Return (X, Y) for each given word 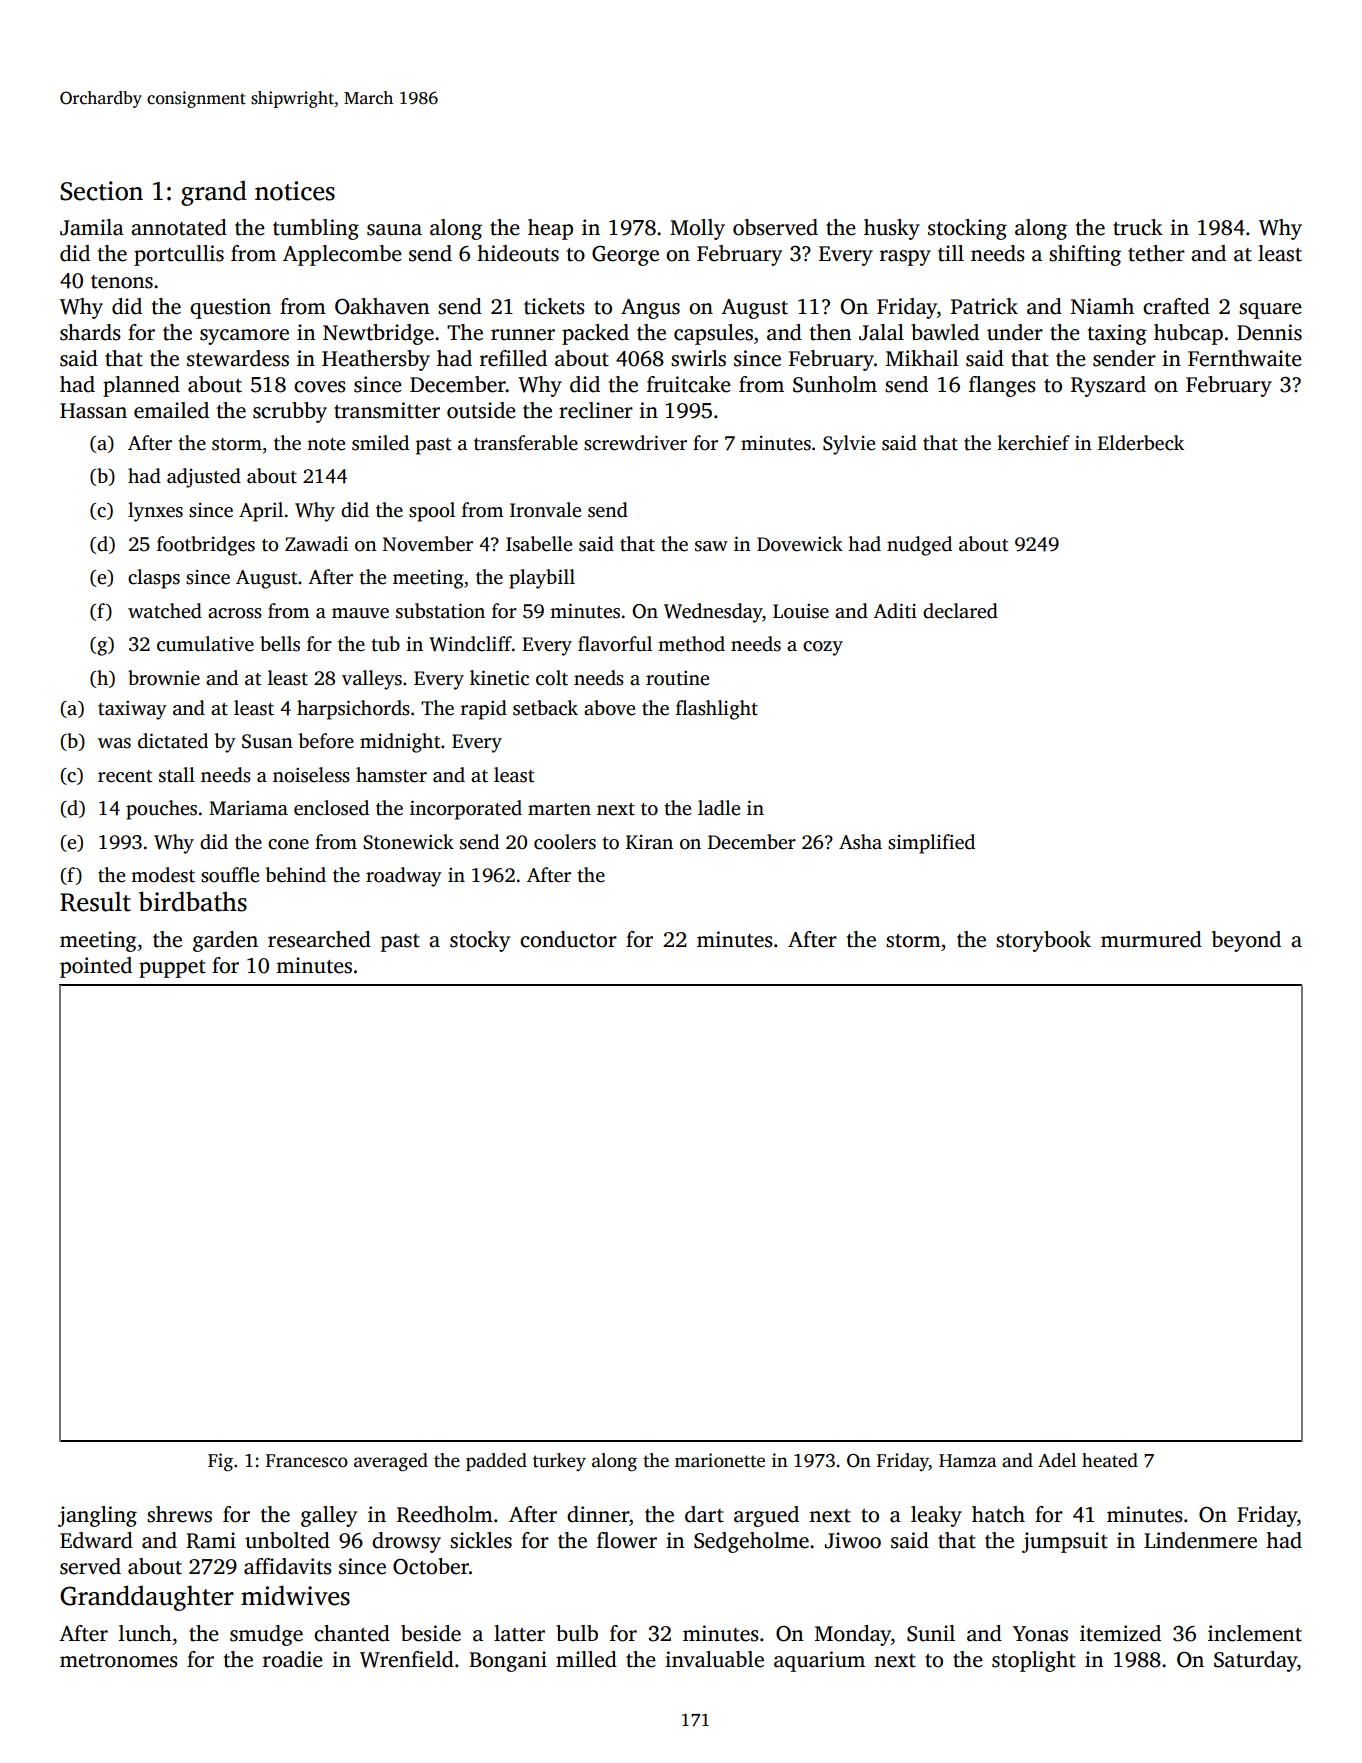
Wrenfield (407, 1659)
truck (1138, 227)
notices (295, 191)
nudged (919, 546)
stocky (480, 941)
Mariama (248, 808)
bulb (577, 1633)
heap (550, 229)
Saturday (1255, 1661)
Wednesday (713, 613)
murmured (1151, 939)
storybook (1043, 941)
